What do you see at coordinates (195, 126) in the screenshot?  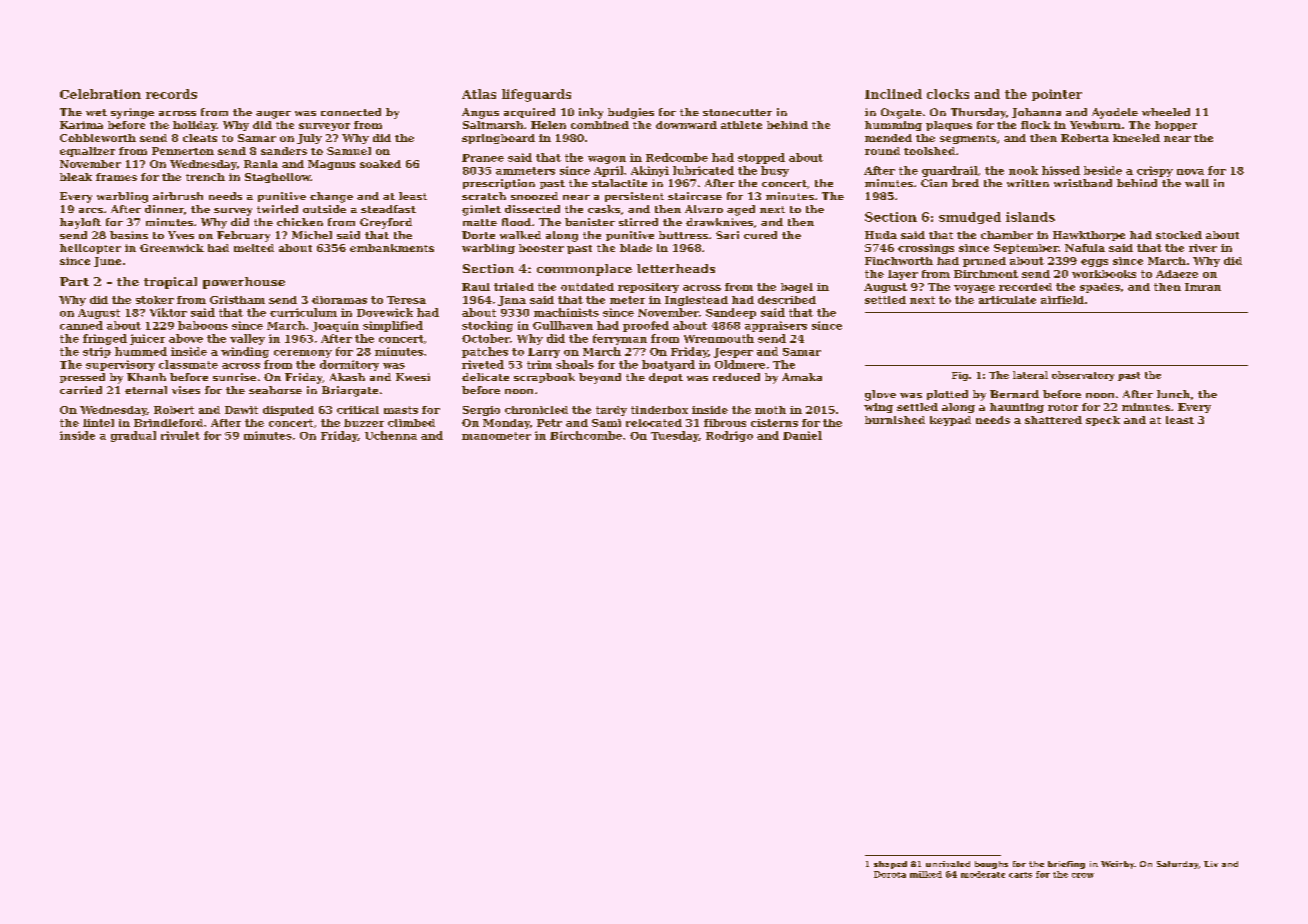 I see `holiday` at bounding box center [195, 126].
